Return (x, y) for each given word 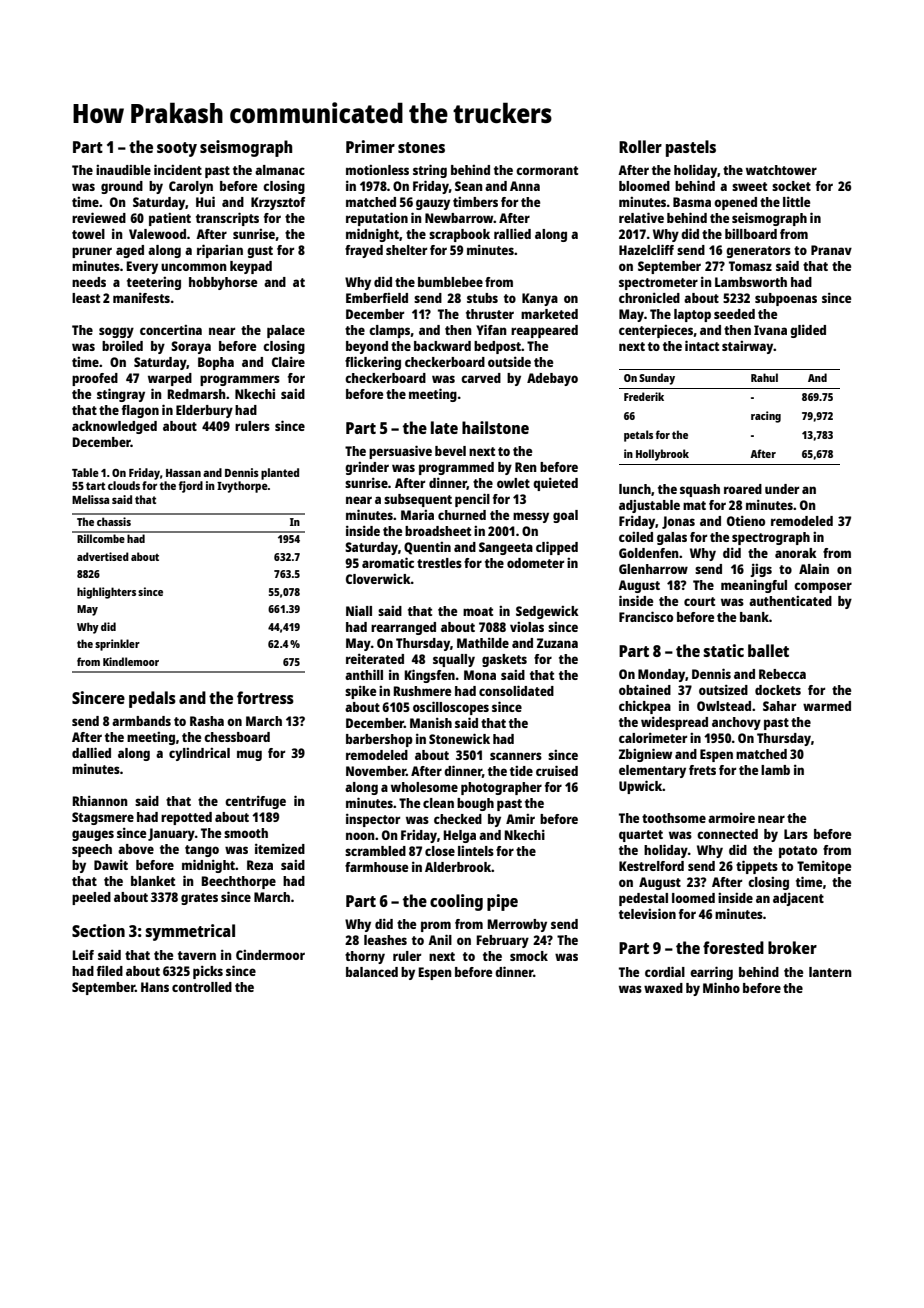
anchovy (736, 723)
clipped (557, 548)
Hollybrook (662, 455)
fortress (265, 697)
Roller (640, 146)
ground (122, 187)
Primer (370, 146)
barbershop (379, 740)
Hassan (183, 473)
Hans (155, 987)
